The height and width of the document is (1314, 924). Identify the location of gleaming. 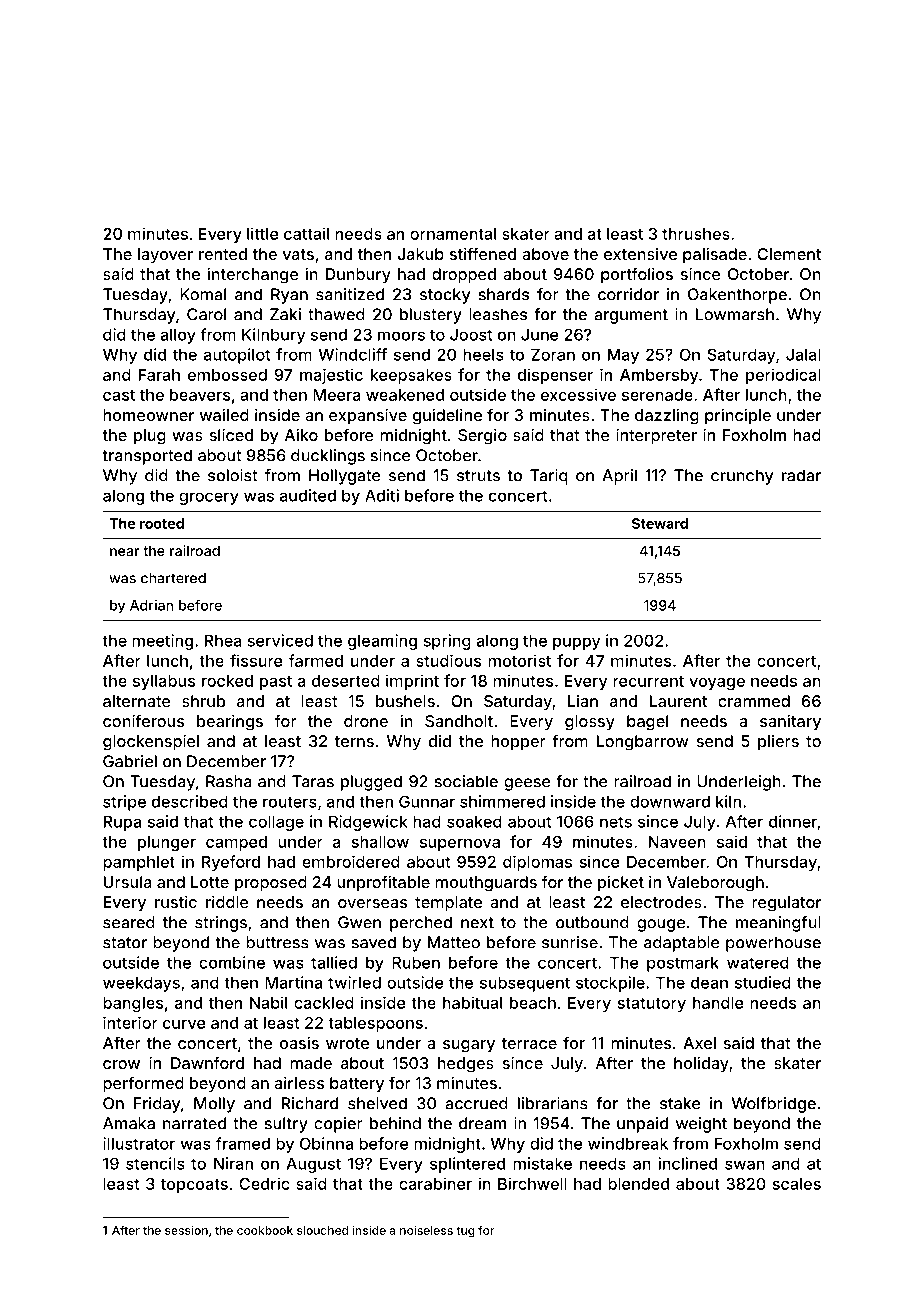
(382, 642).
